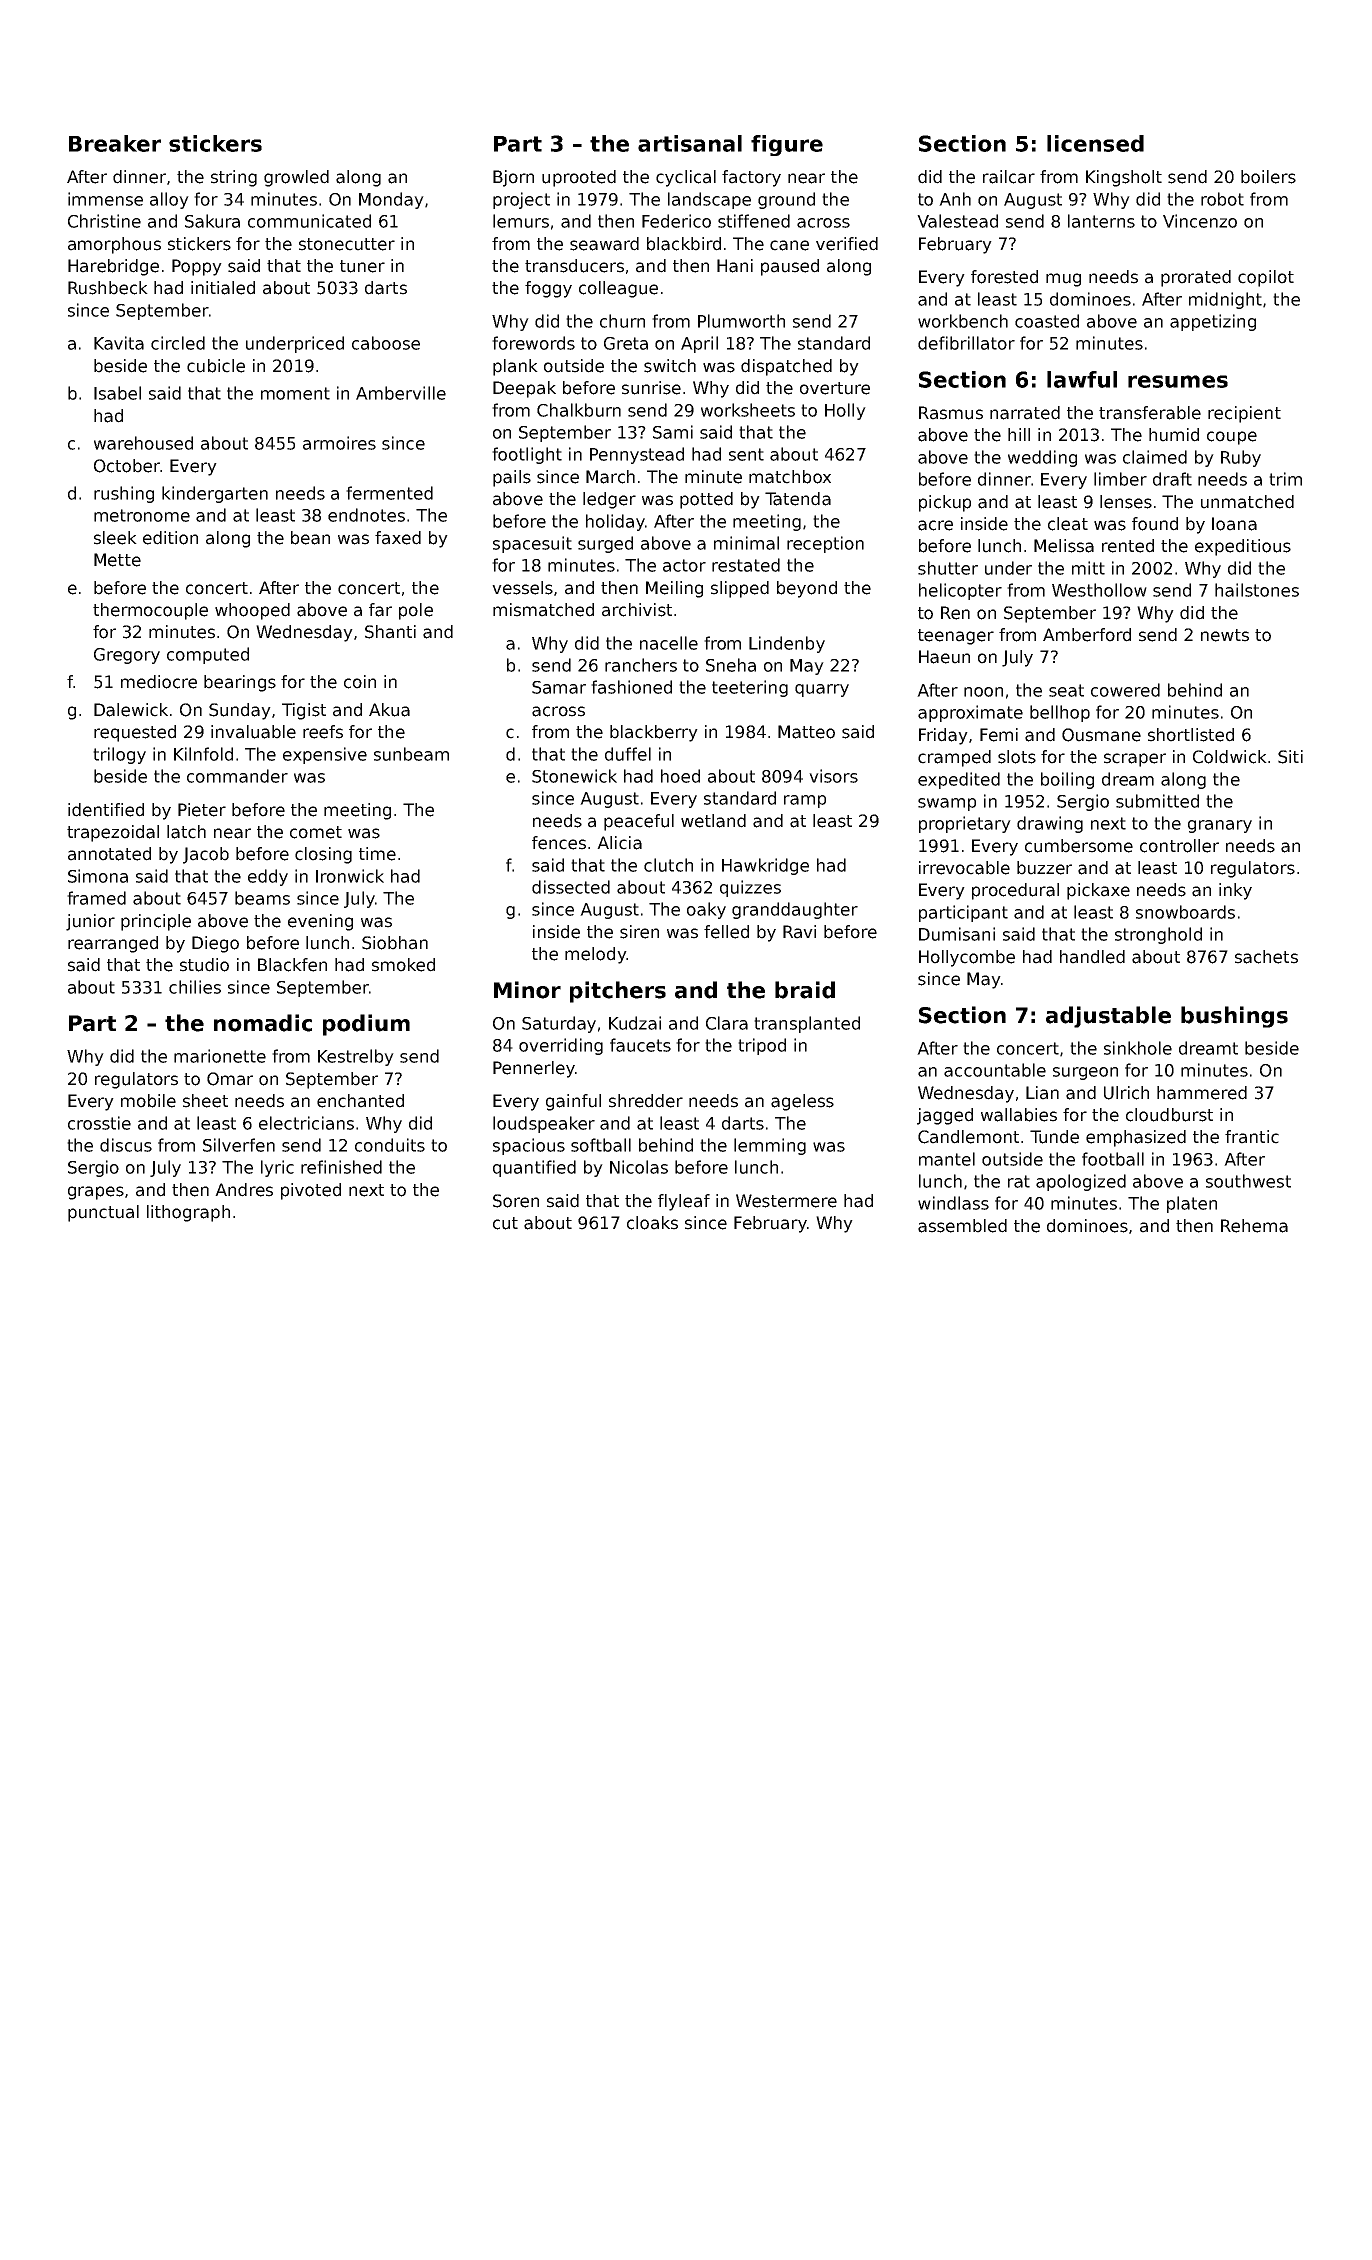 This screenshot has height=2260, width=1372. What do you see at coordinates (543, 610) in the screenshot?
I see `mismatched` at bounding box center [543, 610].
